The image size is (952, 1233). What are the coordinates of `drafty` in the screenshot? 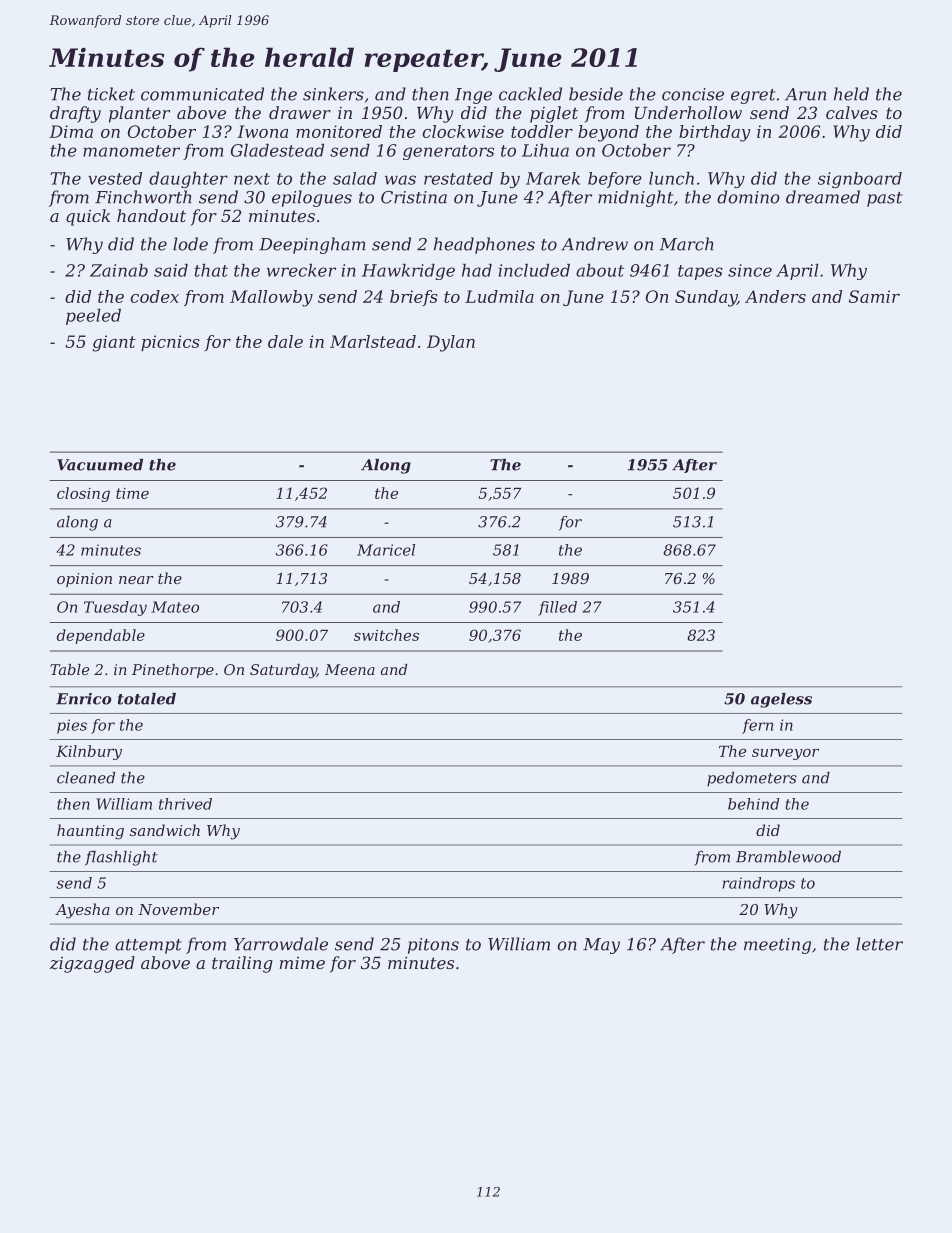 It's located at (75, 114).
